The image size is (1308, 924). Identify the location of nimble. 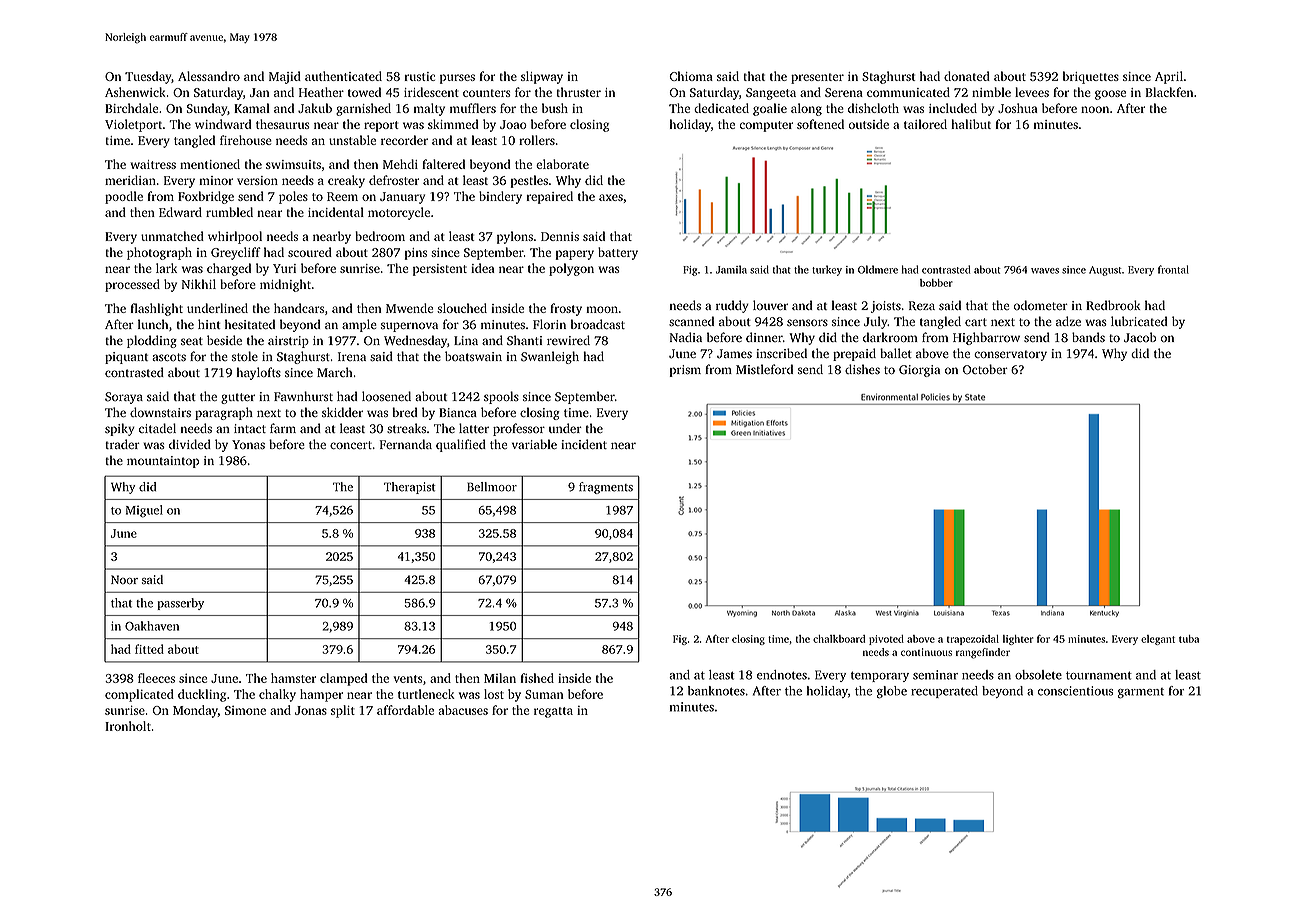
(991, 92).
